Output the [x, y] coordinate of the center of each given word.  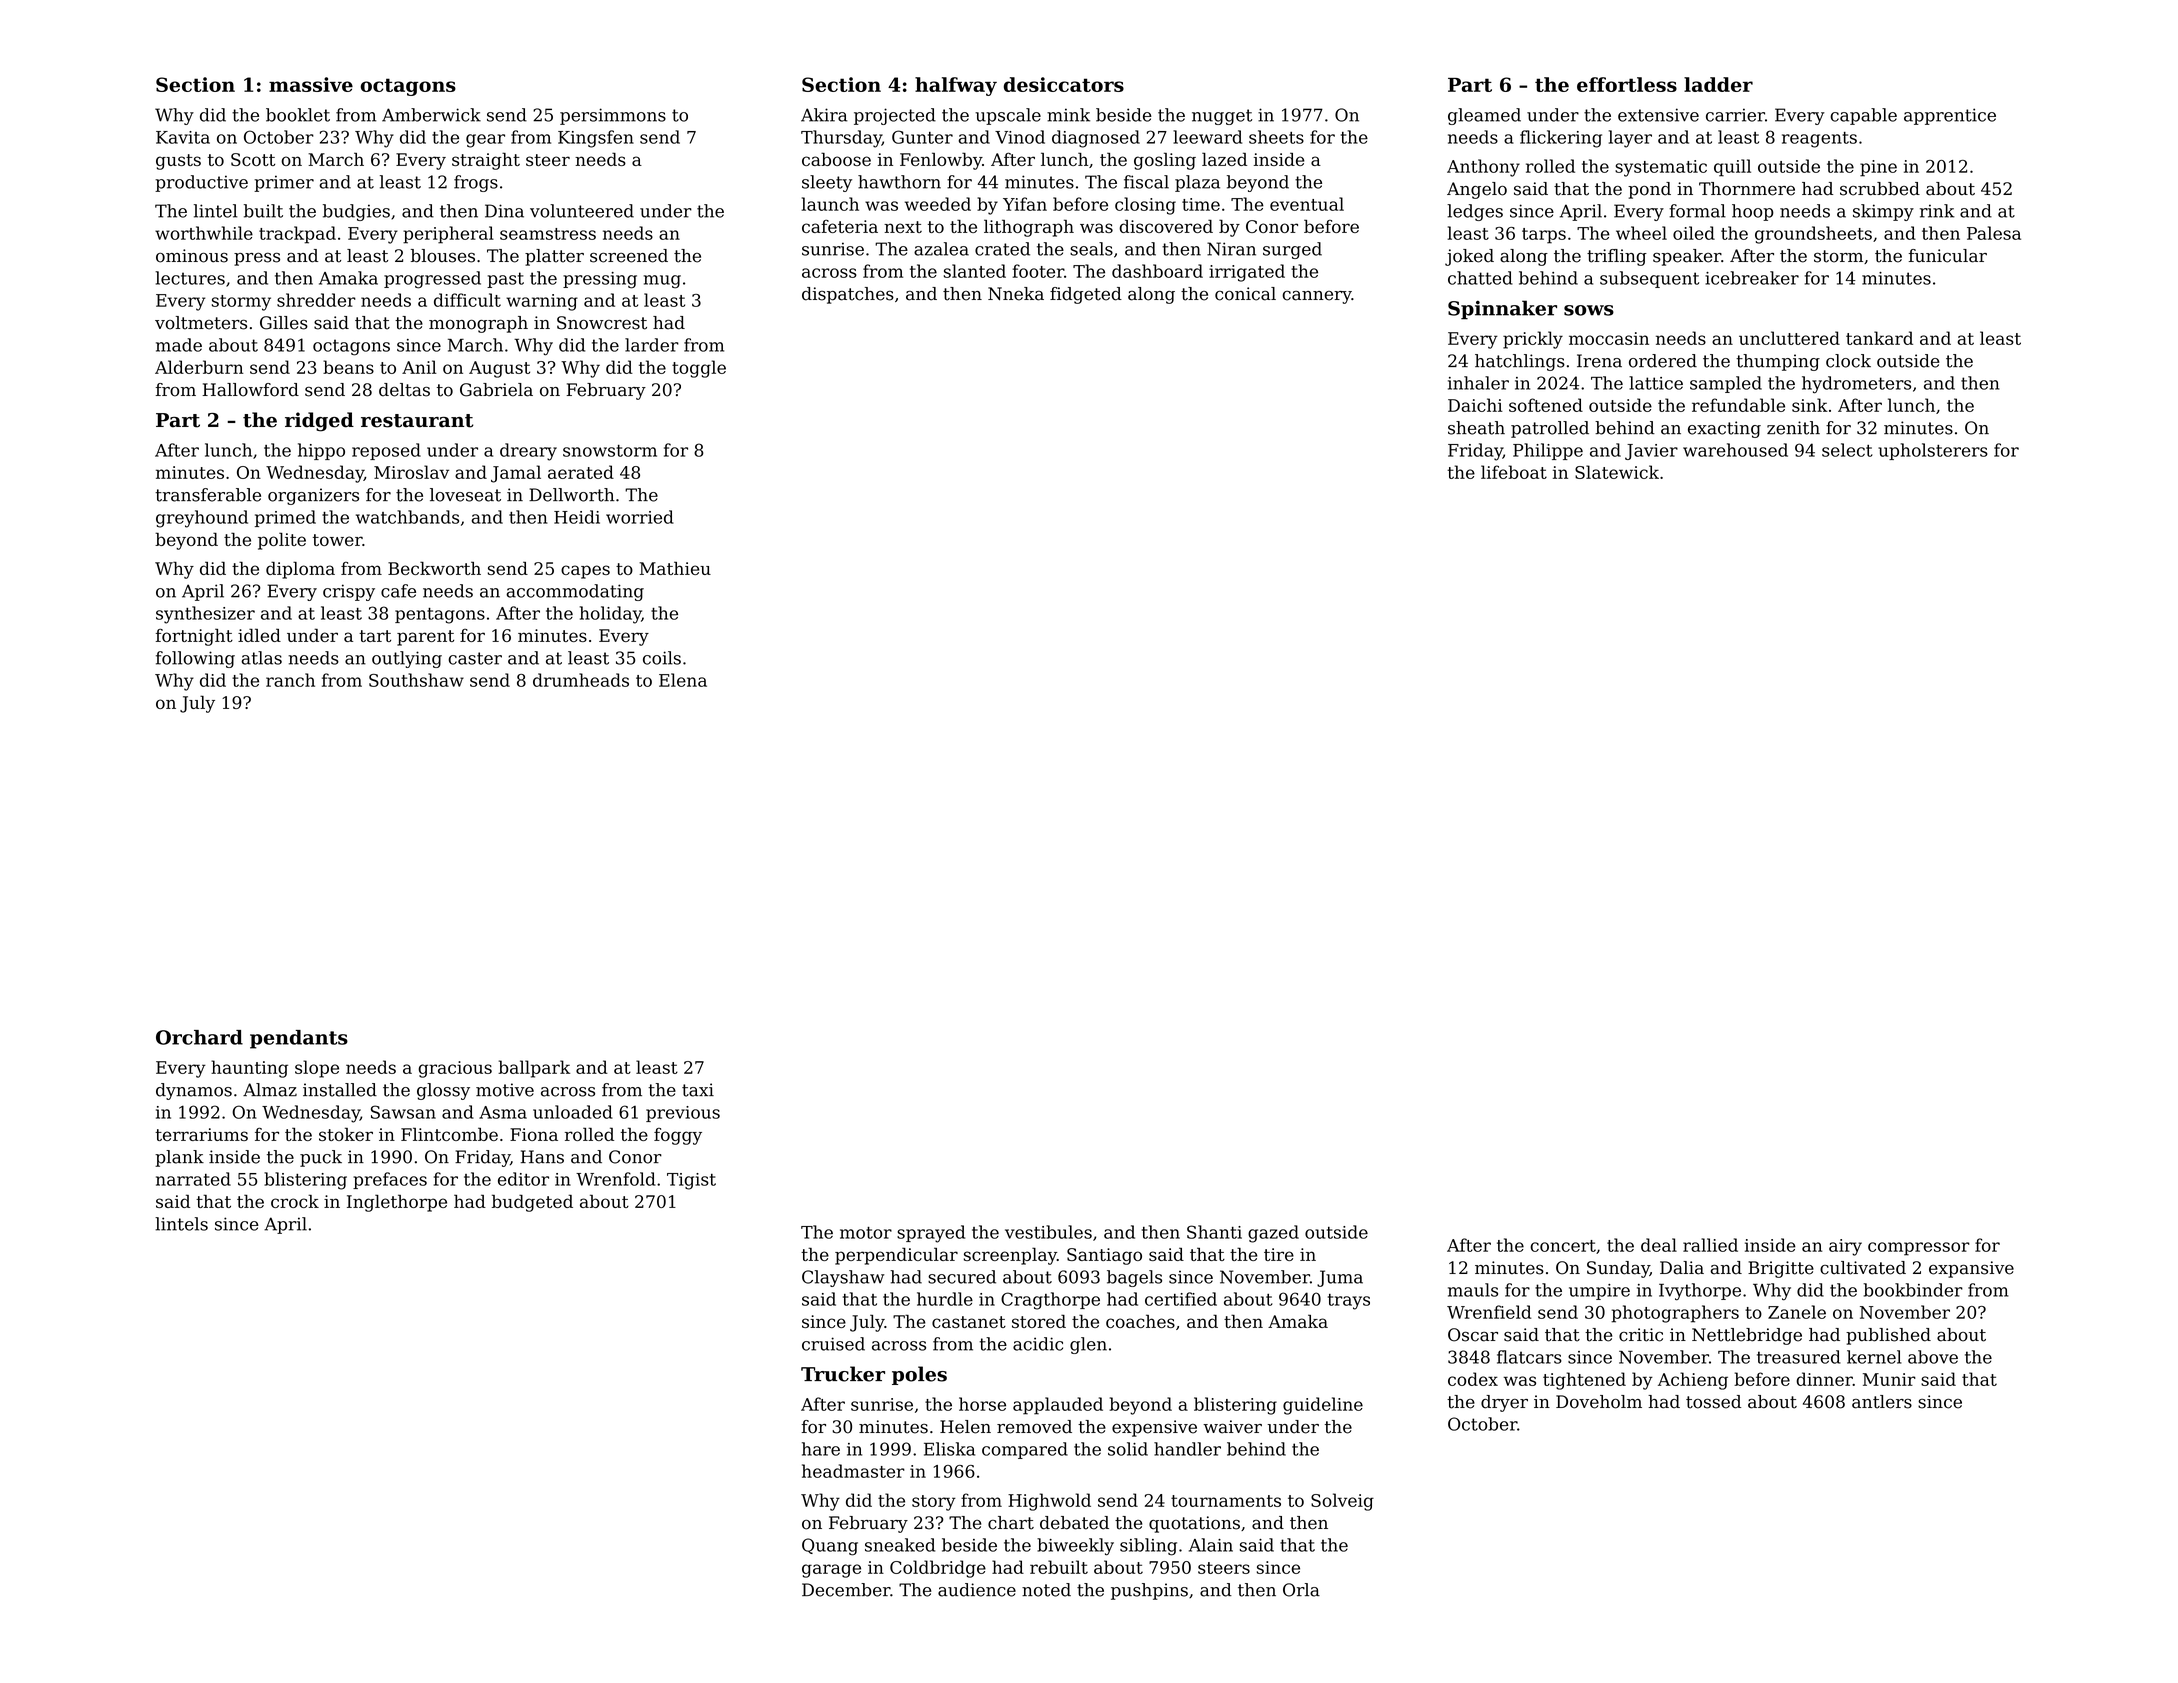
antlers [1882, 1402]
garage [831, 1571]
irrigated [1247, 273]
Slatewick [1617, 472]
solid [1128, 1449]
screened [629, 256]
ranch [290, 680]
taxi [698, 1090]
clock [1848, 361]
